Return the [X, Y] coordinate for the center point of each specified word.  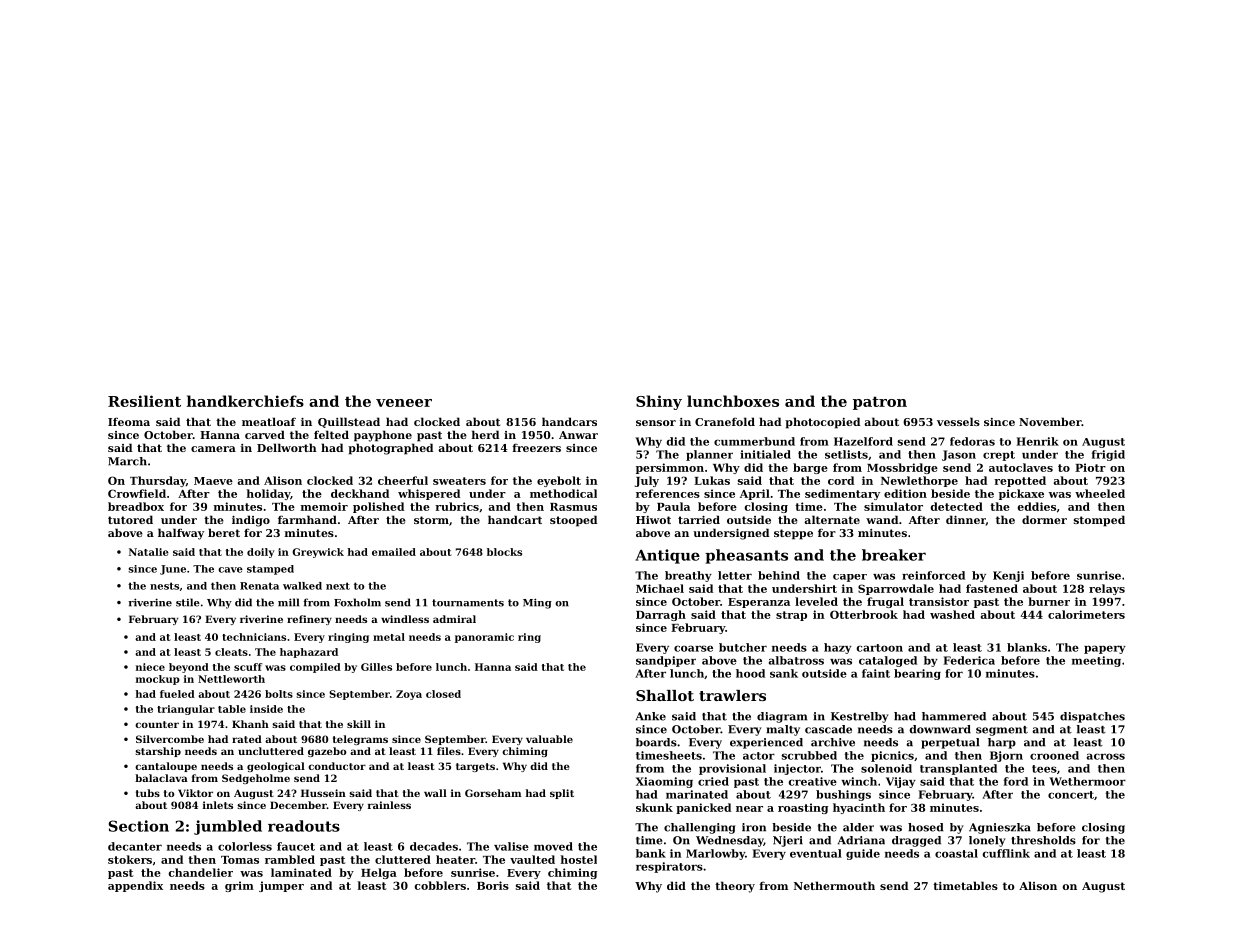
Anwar [578, 435]
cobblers [440, 885]
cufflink [1006, 853]
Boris [493, 885]
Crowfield [137, 493]
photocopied [822, 423]
